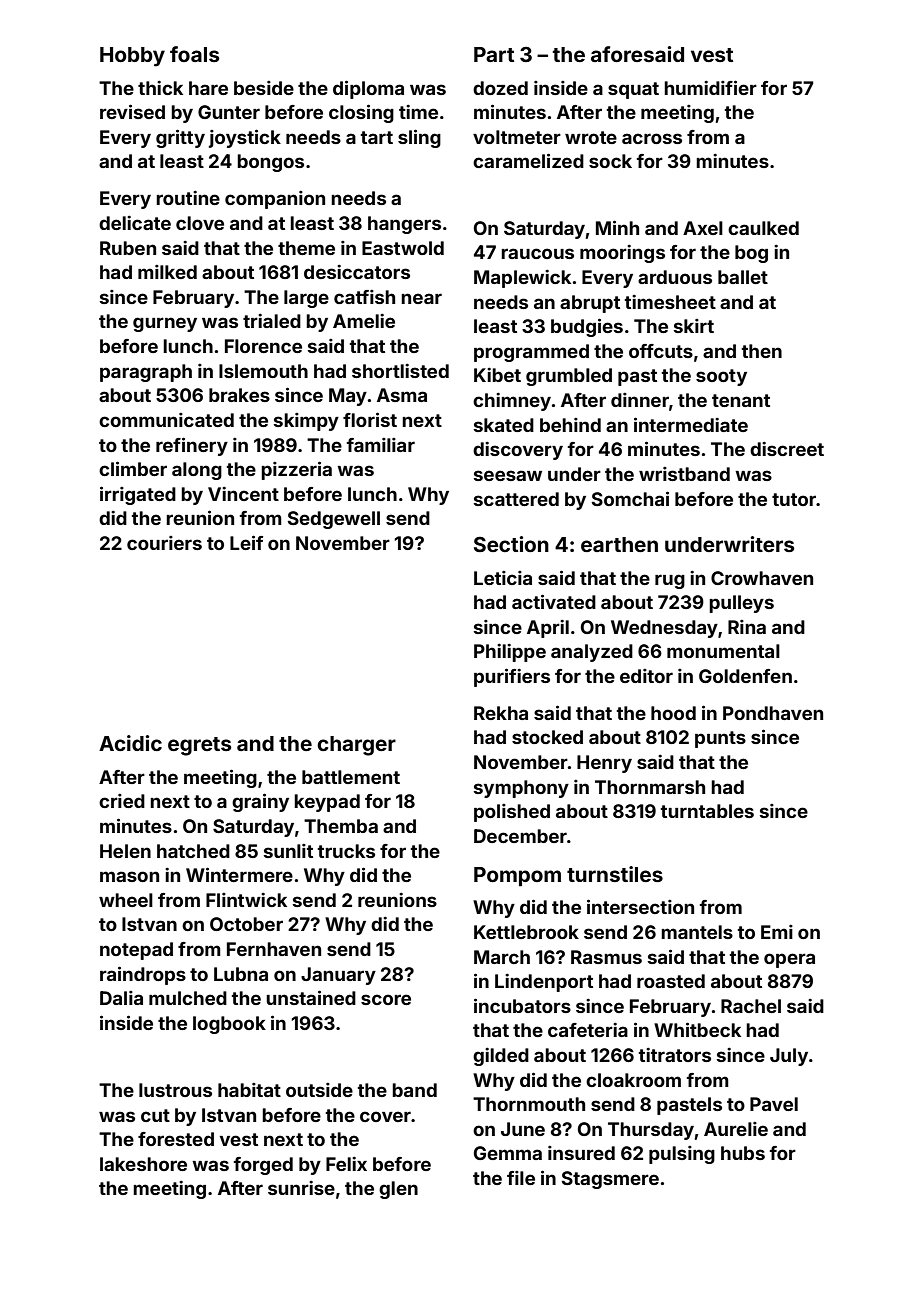  I want to click on notepad, so click(136, 951).
